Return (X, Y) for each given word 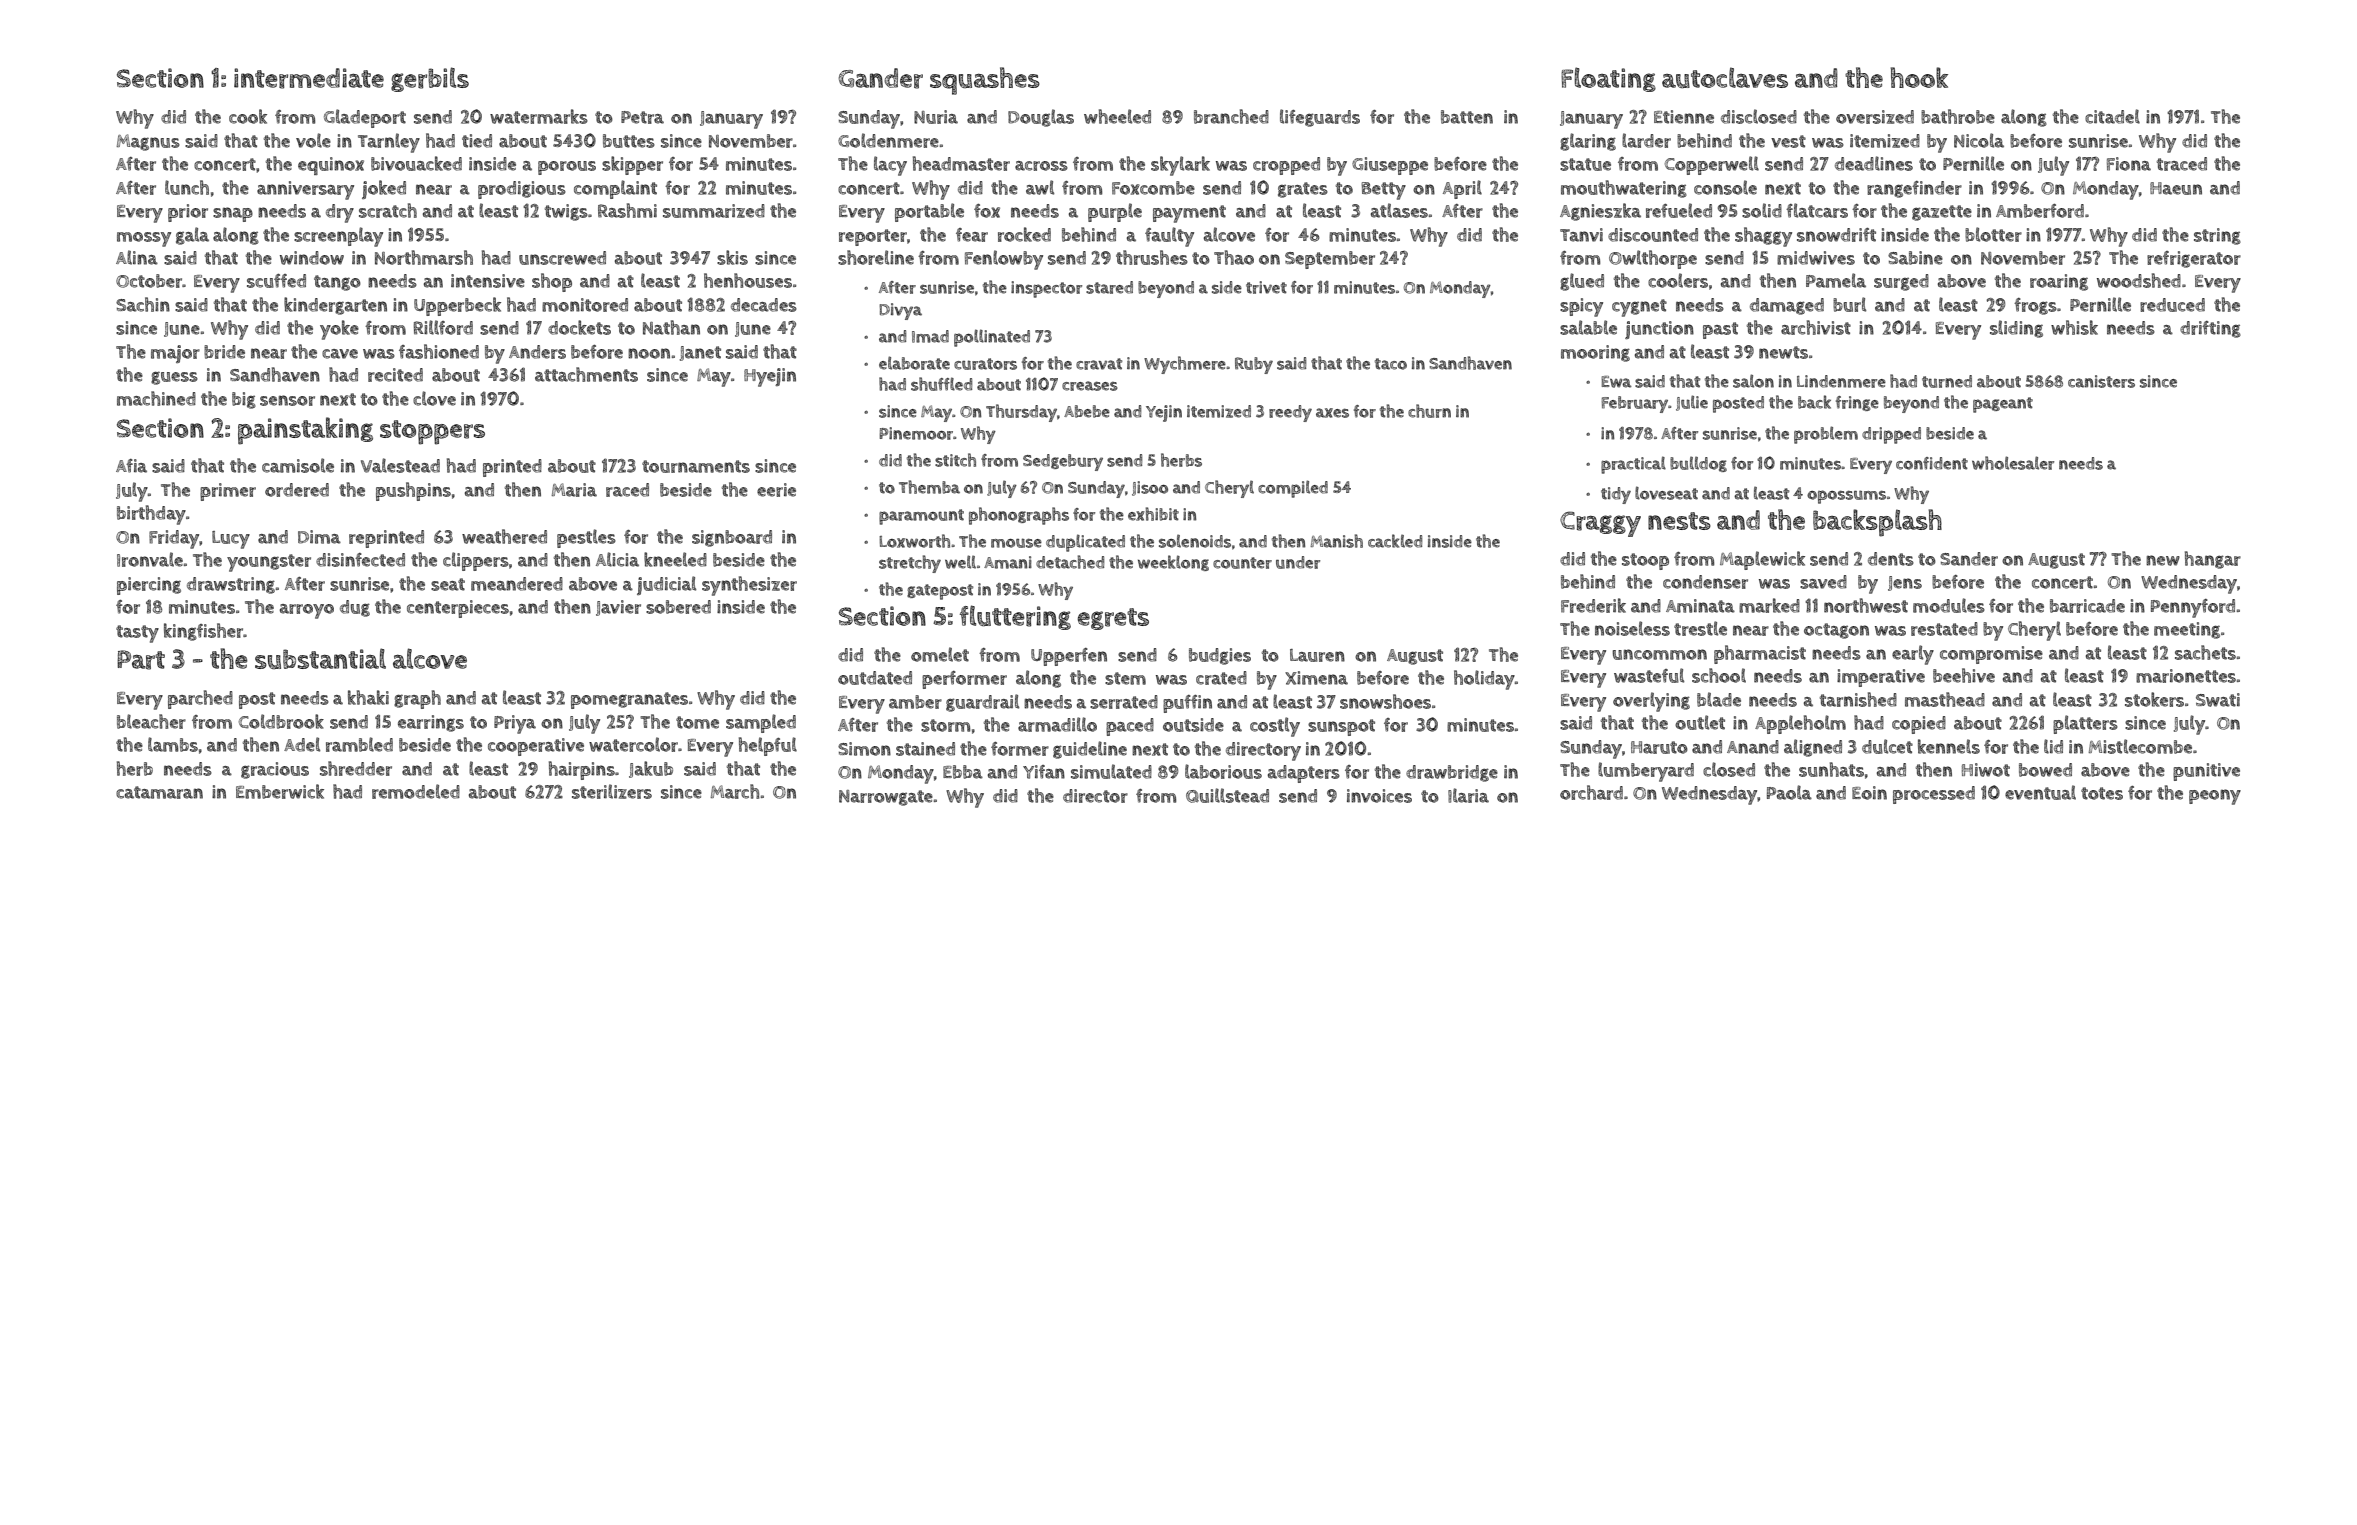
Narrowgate (886, 798)
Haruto (1659, 747)
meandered (517, 584)
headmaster (961, 163)
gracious (275, 770)
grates (1303, 190)
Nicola (1979, 140)
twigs (566, 212)
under (1298, 562)
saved (1823, 582)
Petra (642, 117)
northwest (1866, 605)
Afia (131, 466)
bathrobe (1958, 116)
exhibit (1153, 514)
